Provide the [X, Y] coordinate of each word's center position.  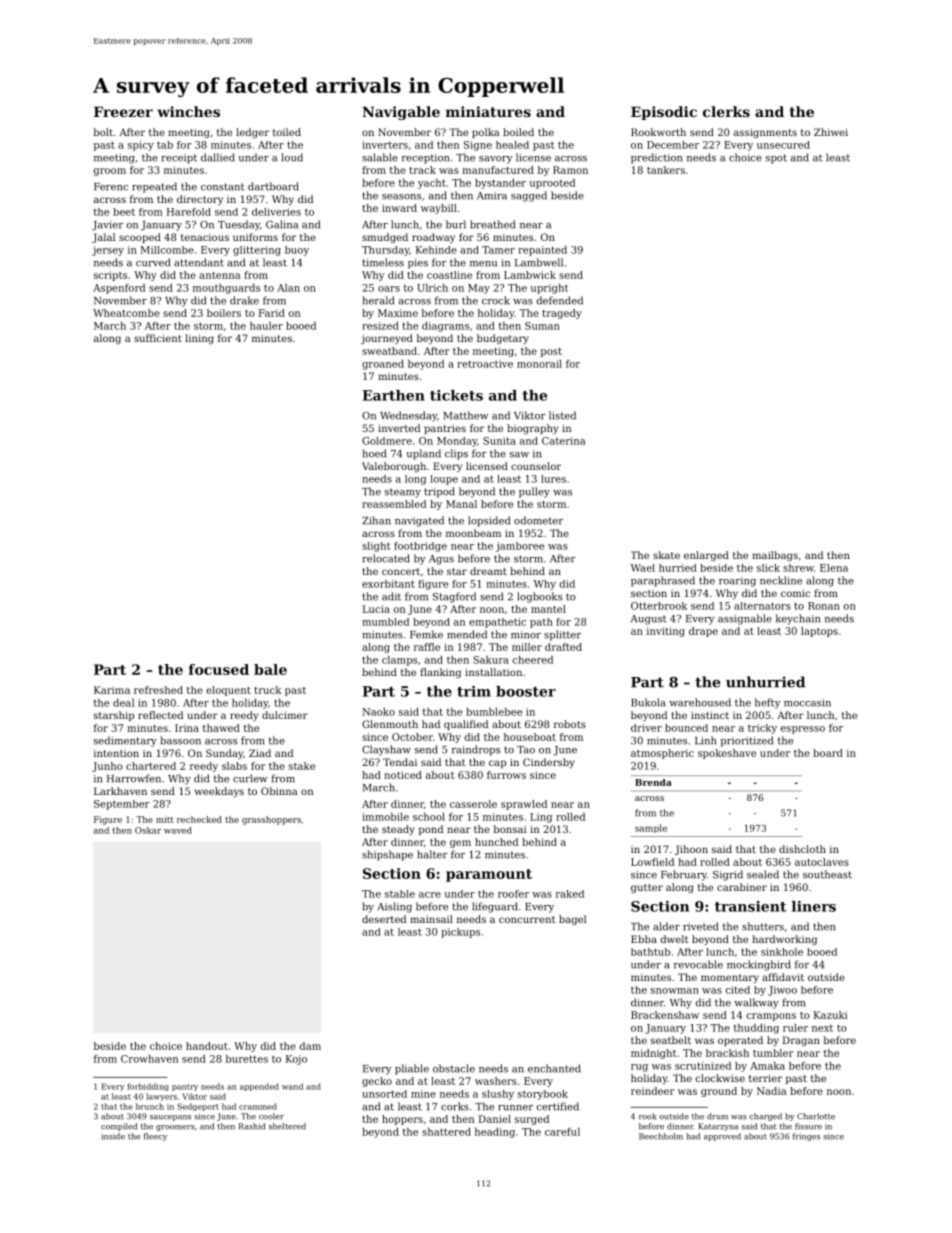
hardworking [784, 940]
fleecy [155, 1137]
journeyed [387, 339]
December [673, 145]
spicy [141, 146]
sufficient [158, 338]
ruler [795, 1028]
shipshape [387, 855]
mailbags [775, 556]
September [122, 805]
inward [399, 208]
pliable [412, 1069]
